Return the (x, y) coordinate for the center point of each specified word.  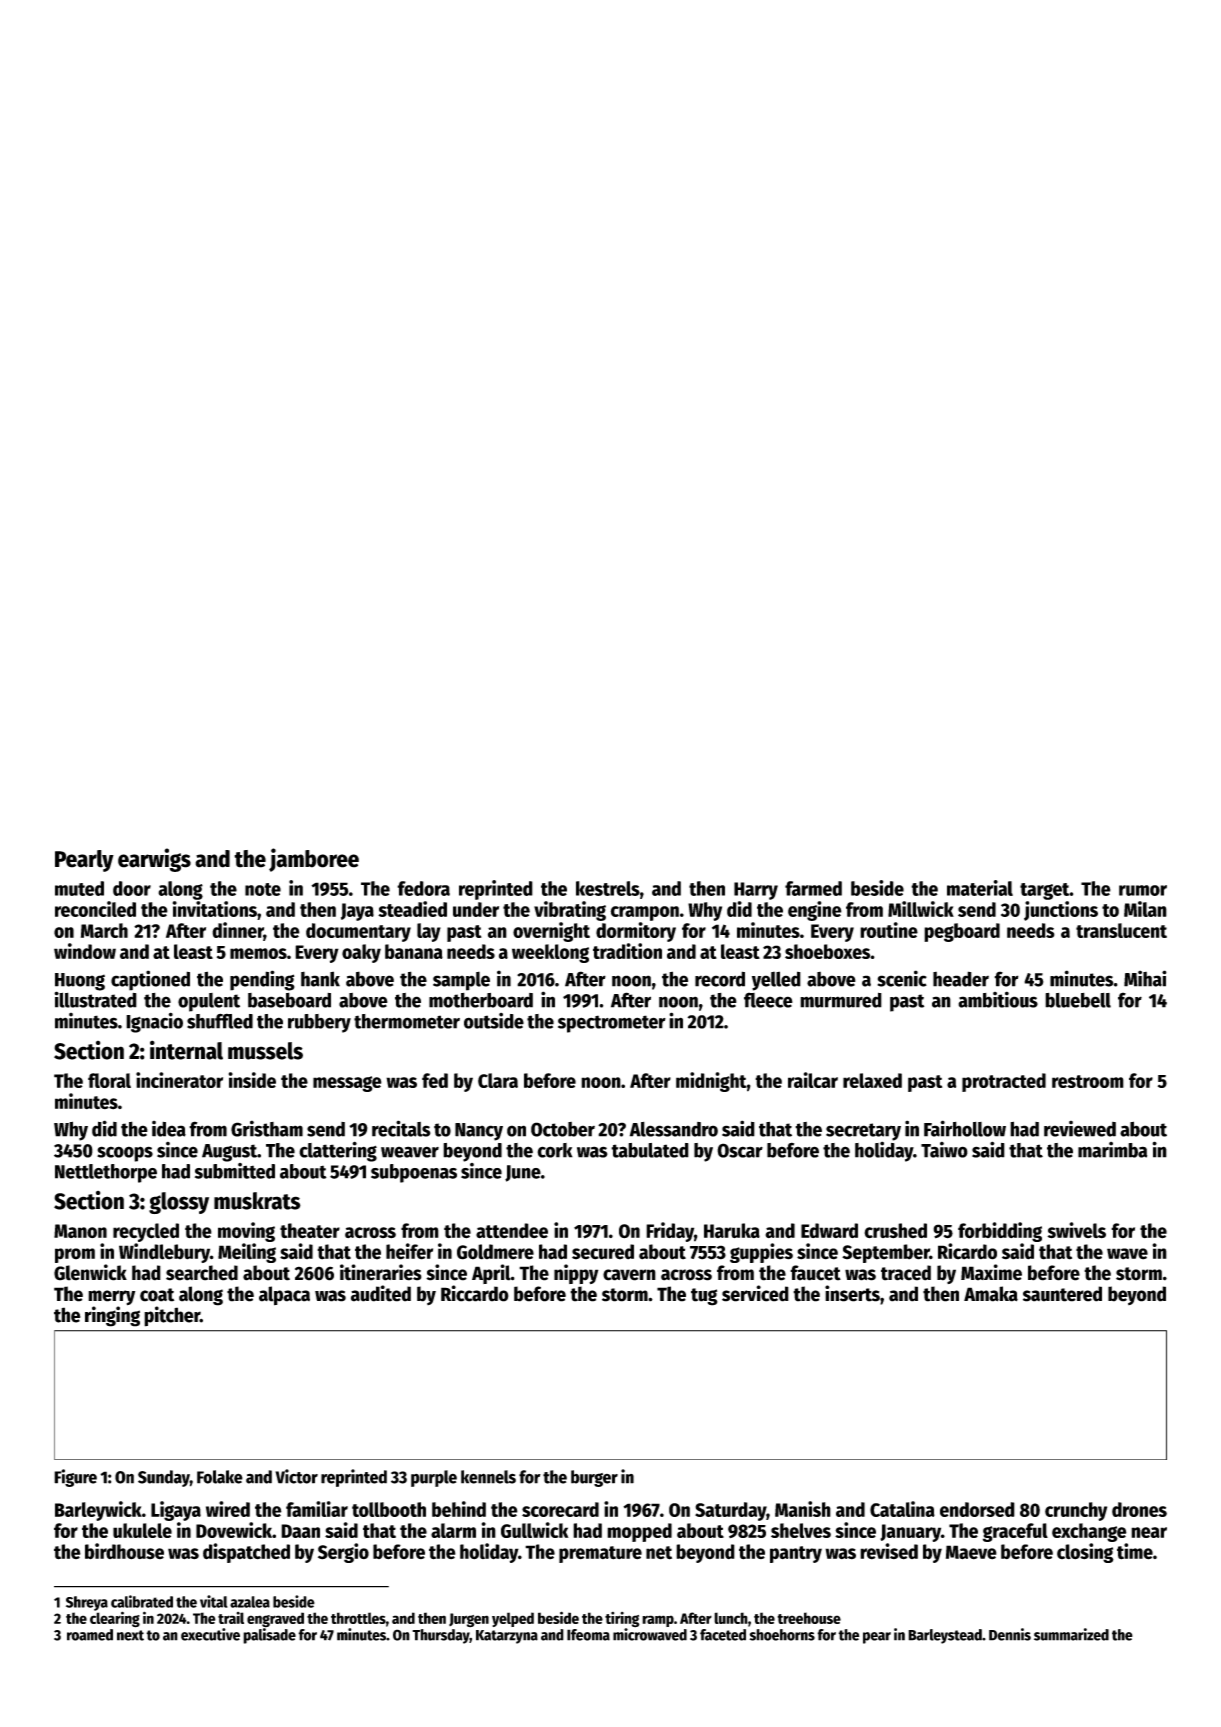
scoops (125, 1154)
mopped (639, 1532)
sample (461, 981)
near (1149, 1532)
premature (600, 1554)
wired (228, 1509)
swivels (1076, 1230)
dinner (238, 931)
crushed (895, 1231)
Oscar (740, 1150)
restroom (1088, 1081)
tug (704, 1297)
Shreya (87, 1603)
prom (75, 1255)
